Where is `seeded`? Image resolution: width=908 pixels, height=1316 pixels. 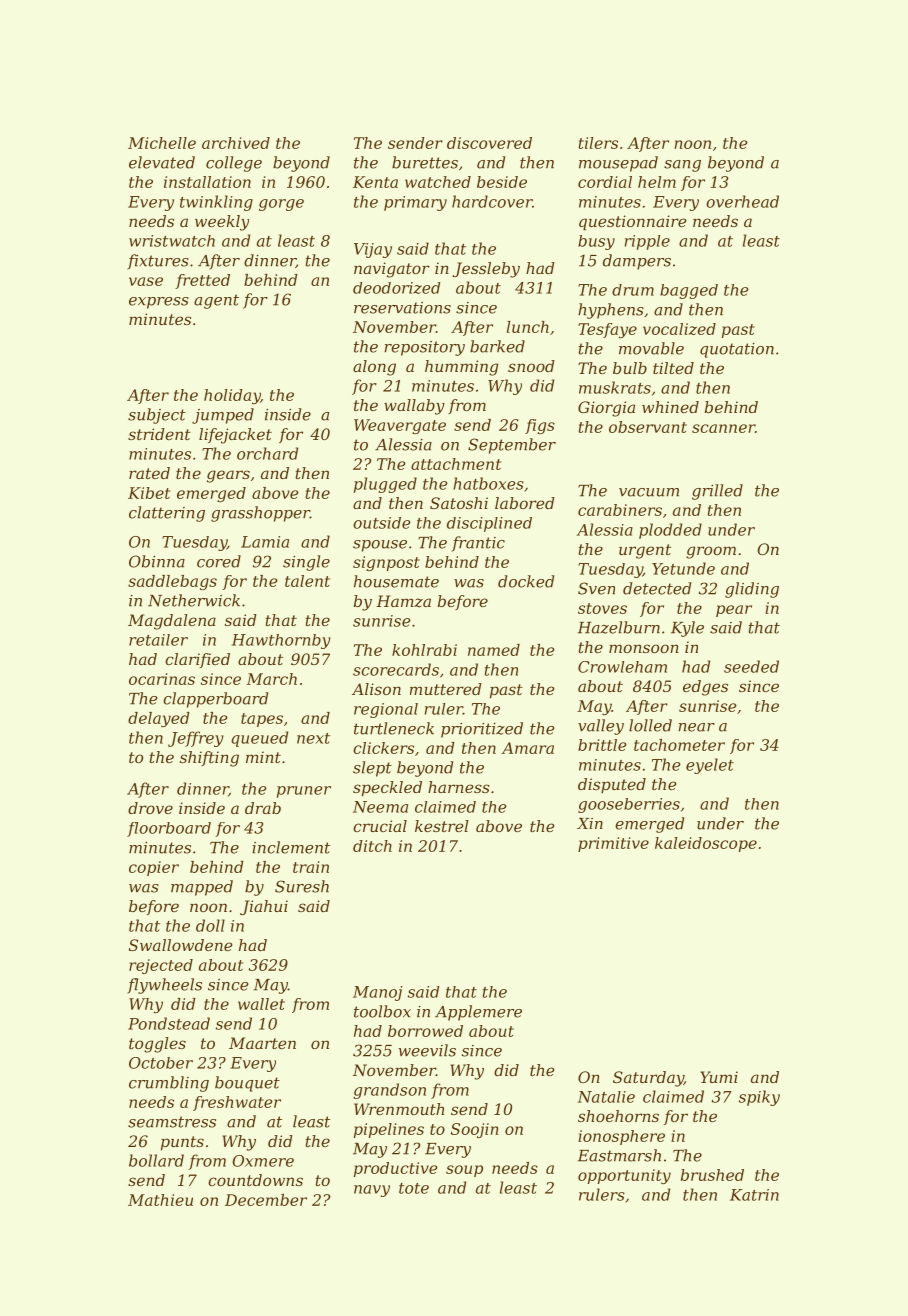 seeded is located at coordinates (751, 666).
